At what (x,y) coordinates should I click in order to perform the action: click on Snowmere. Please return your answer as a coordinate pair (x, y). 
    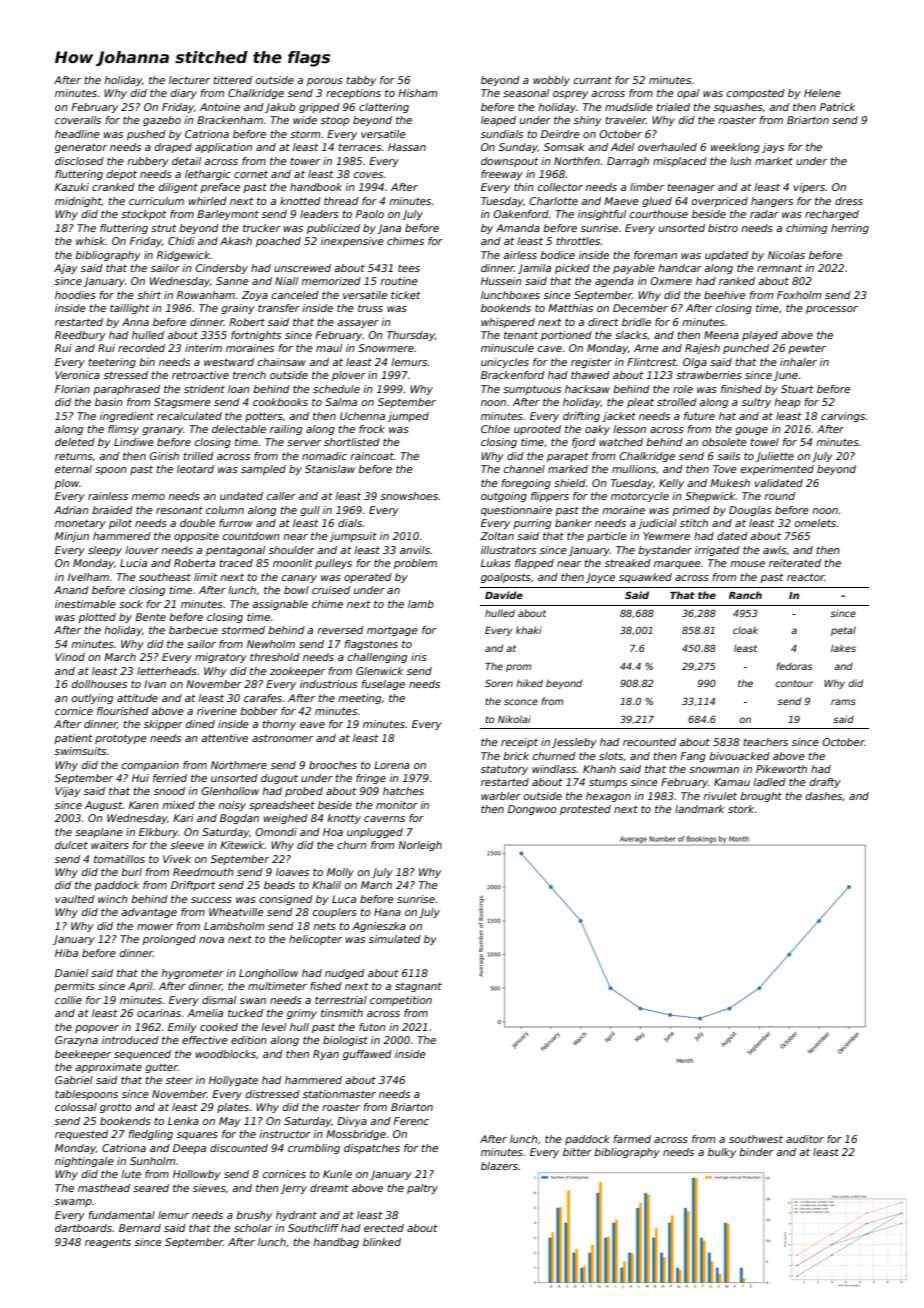
    Looking at the image, I should click on (386, 348).
